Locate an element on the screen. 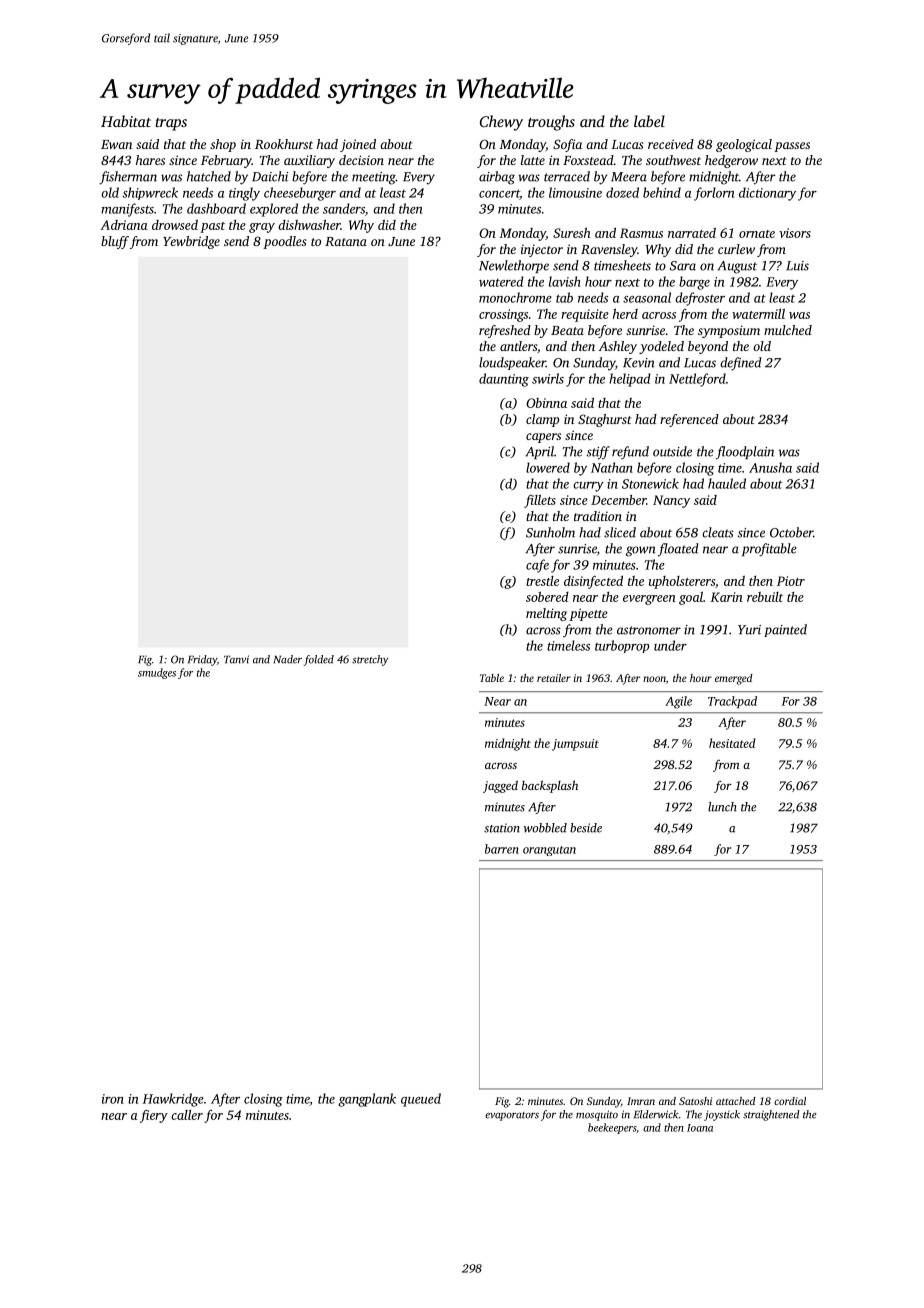 This screenshot has height=1308, width=924. hesitated is located at coordinates (732, 743).
